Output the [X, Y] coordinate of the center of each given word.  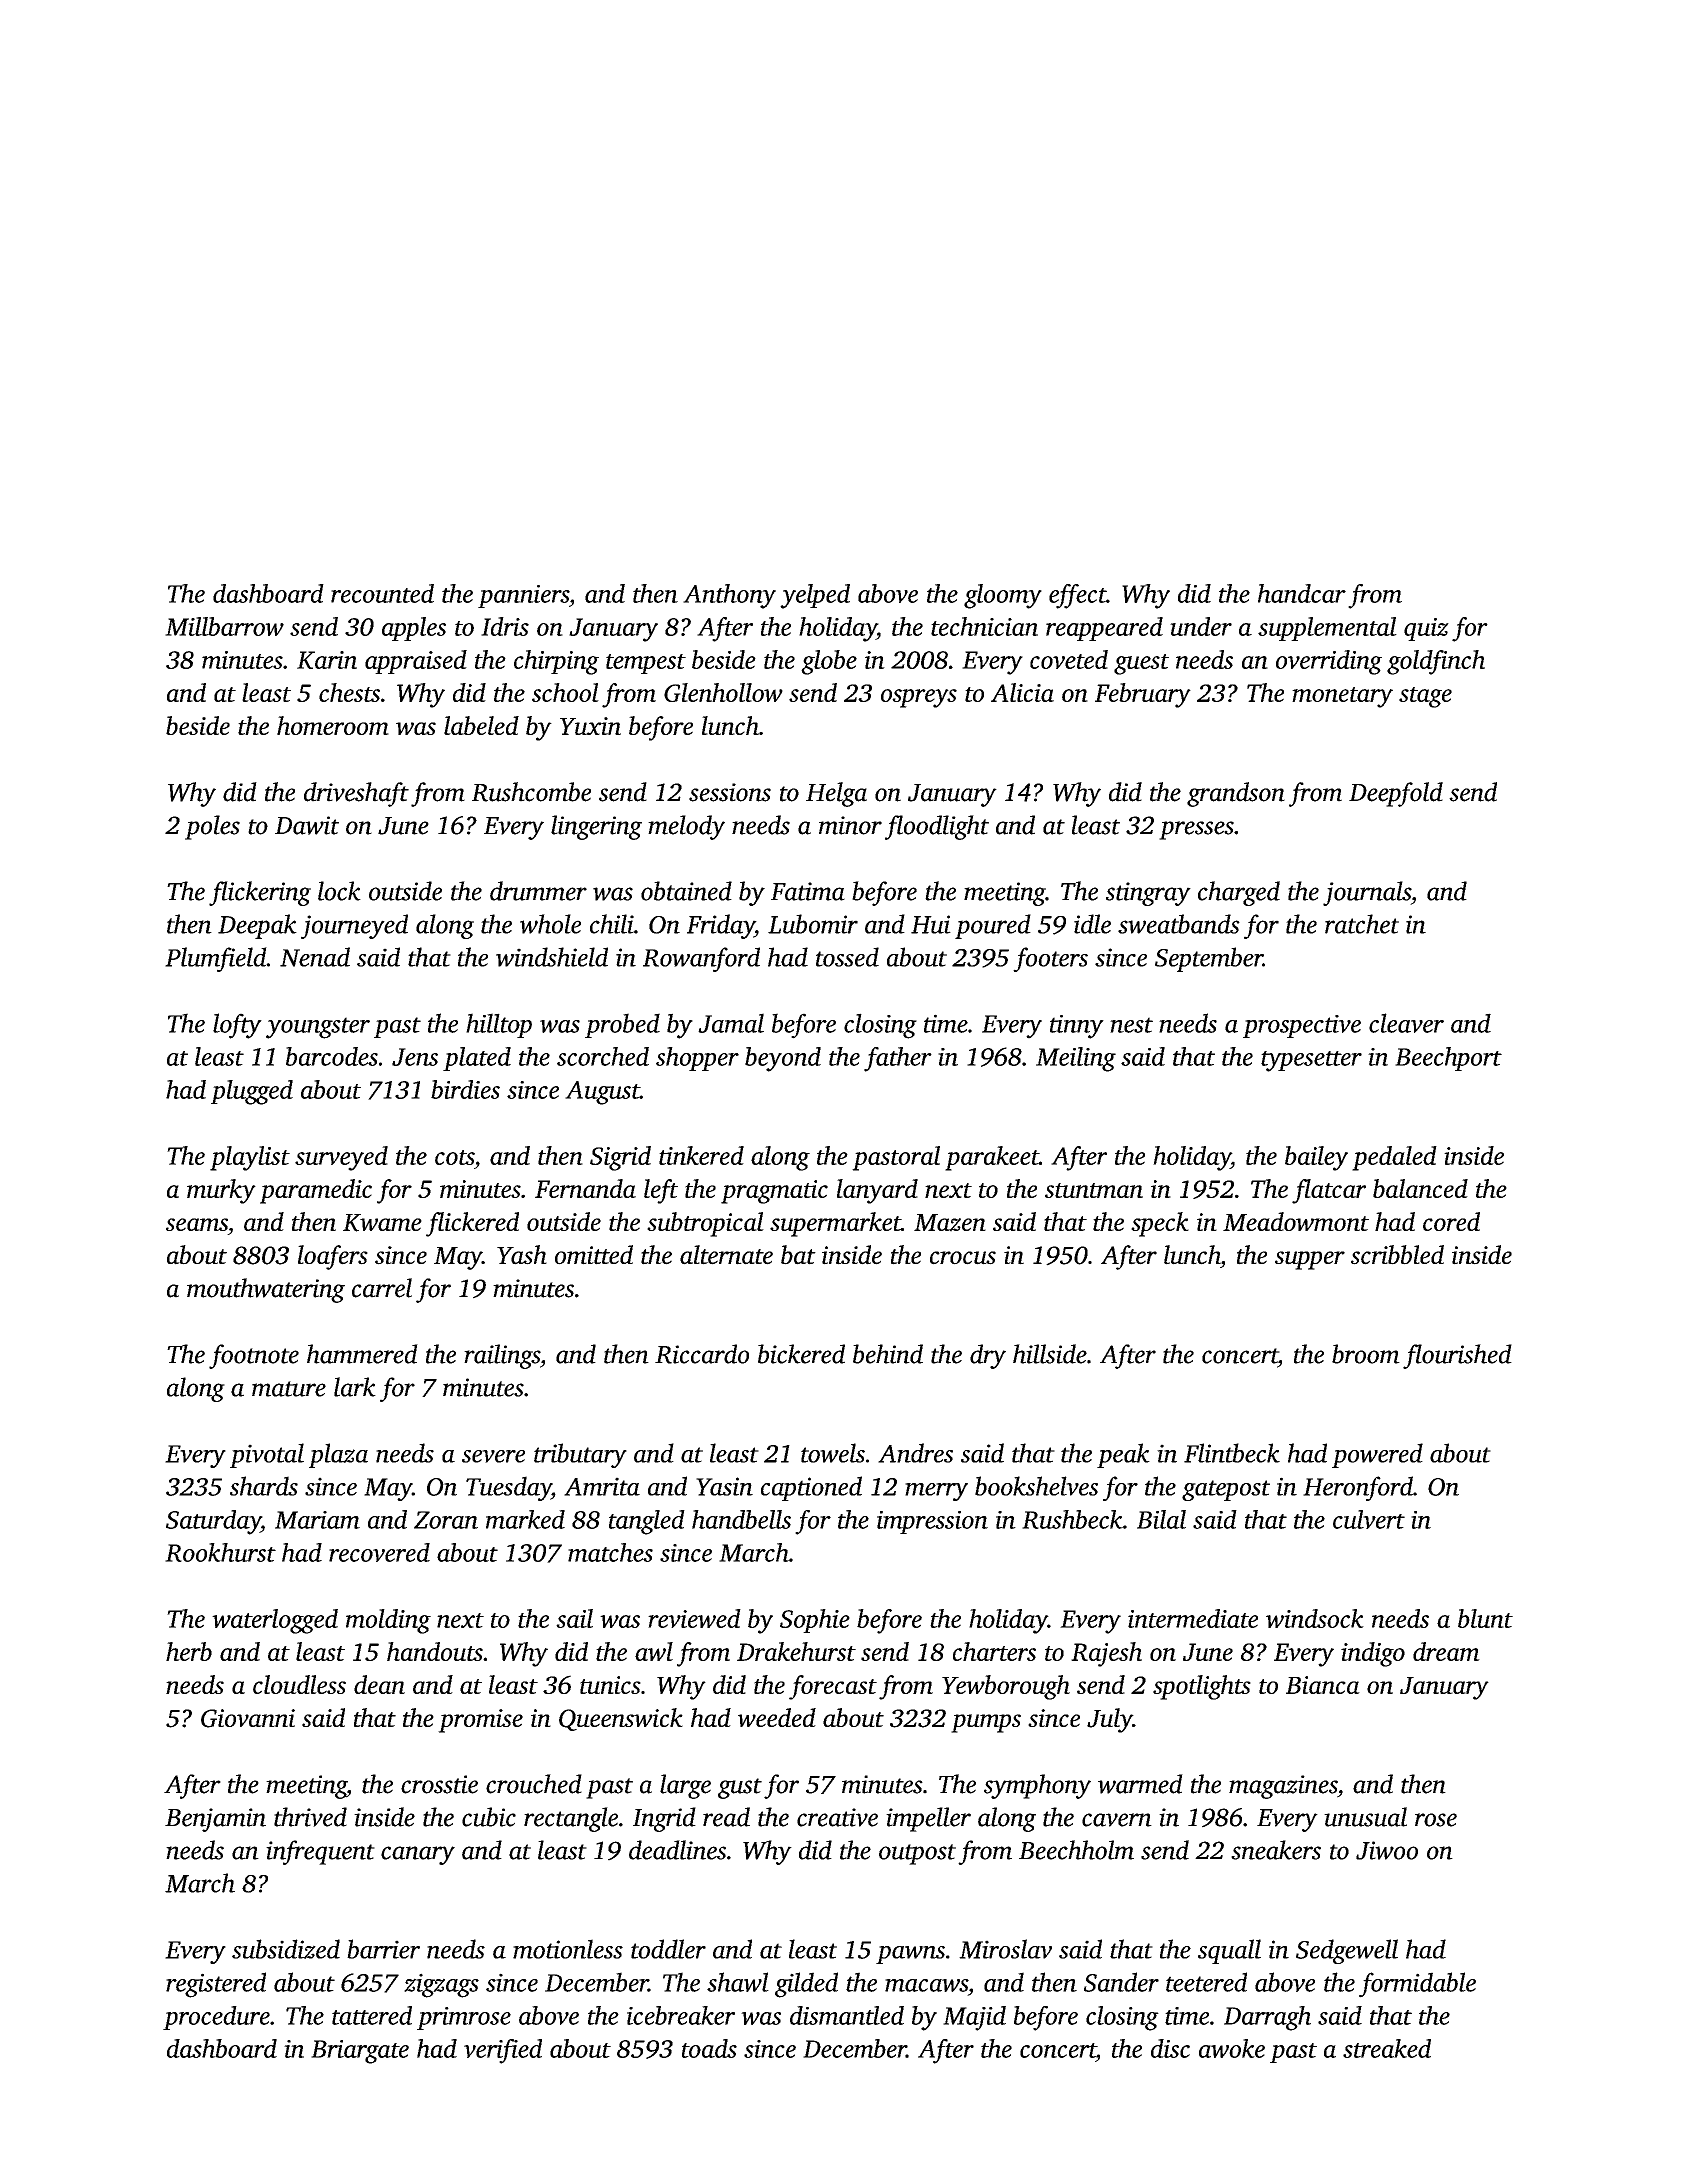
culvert [1369, 1519]
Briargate [360, 2052]
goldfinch [1436, 662]
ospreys [919, 698]
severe [493, 1456]
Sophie [815, 1621]
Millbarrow [224, 626]
